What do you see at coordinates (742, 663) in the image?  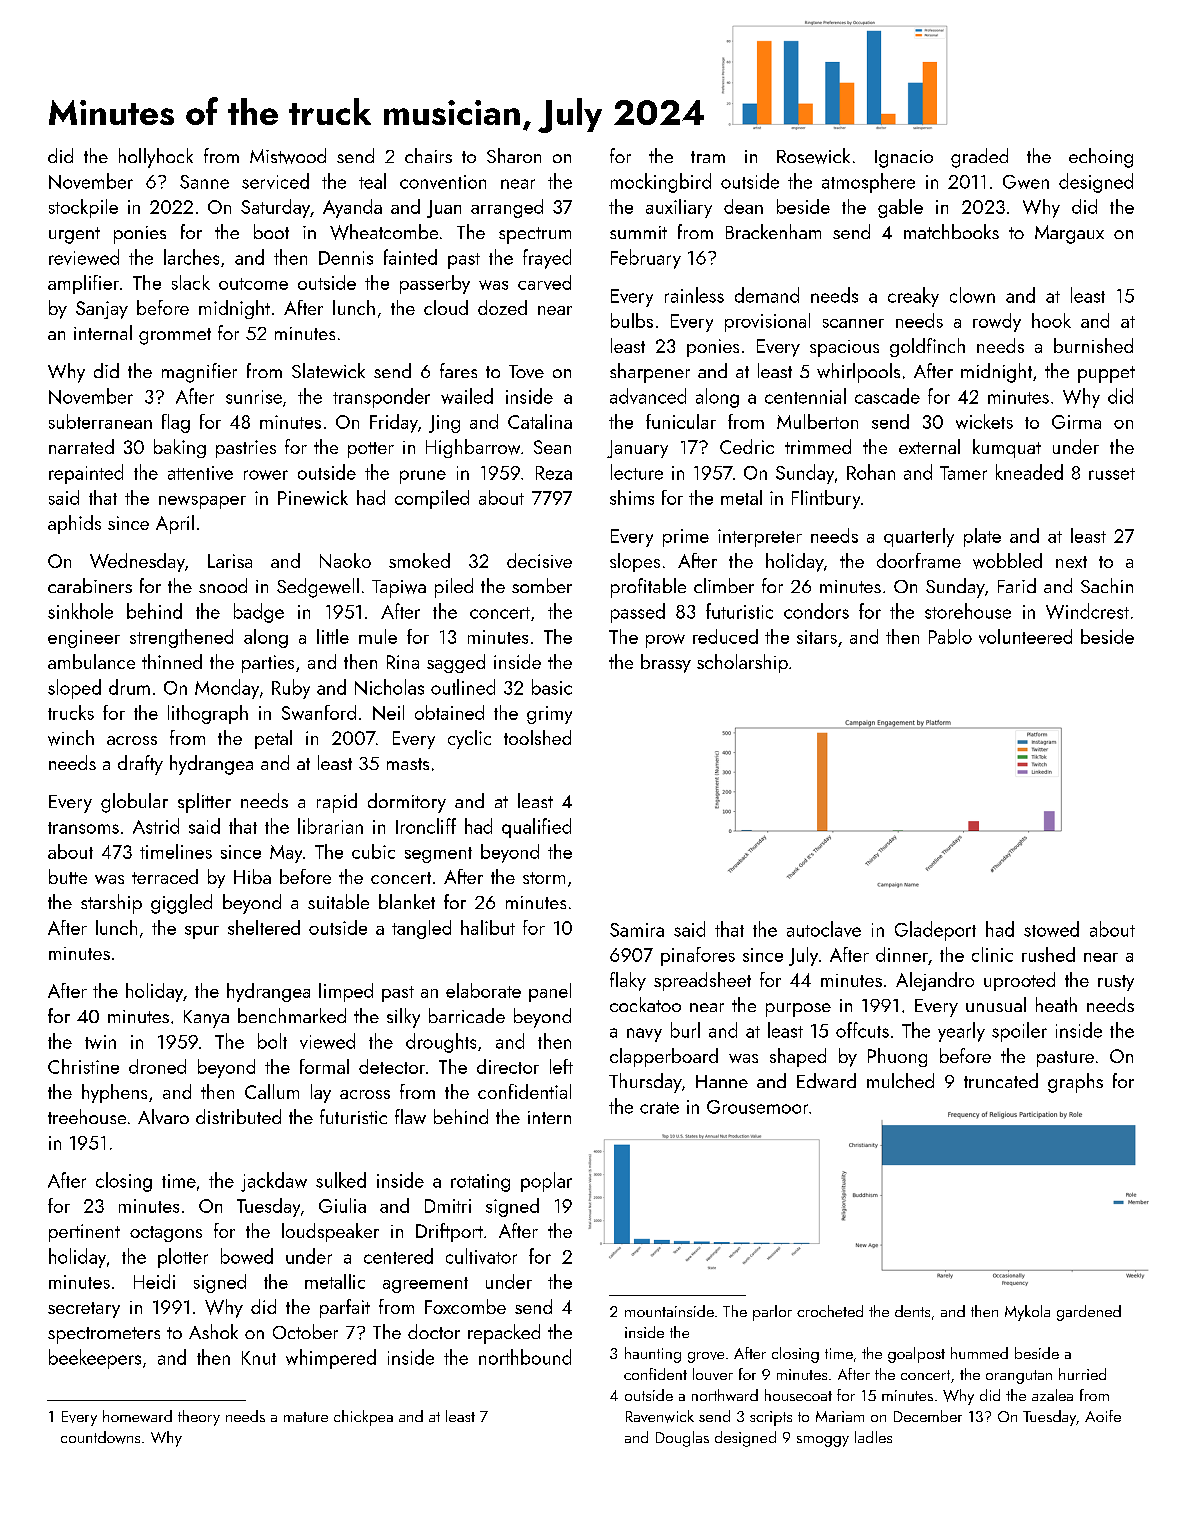 I see `scholarship` at bounding box center [742, 663].
